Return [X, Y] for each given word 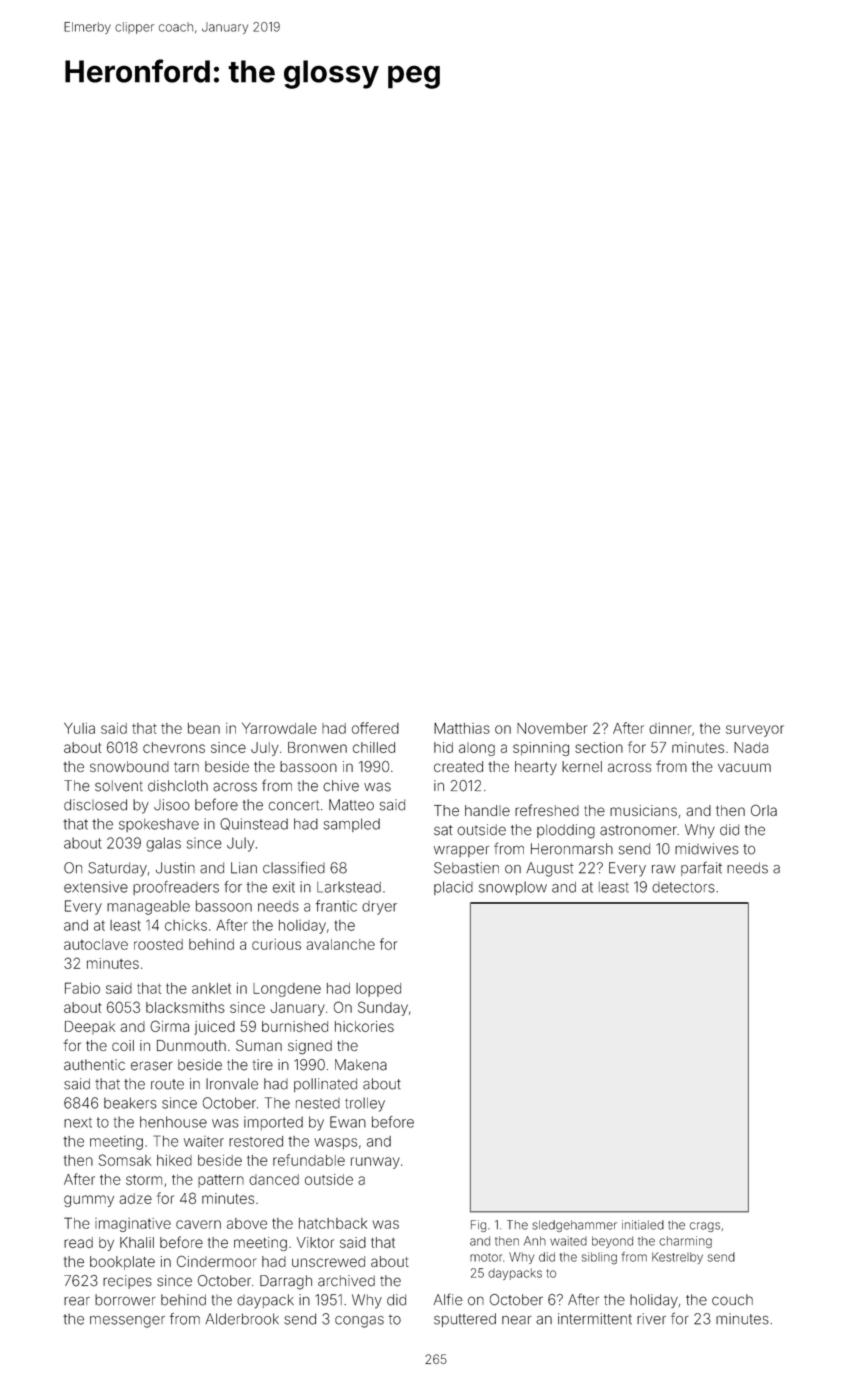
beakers [130, 1103]
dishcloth [178, 786]
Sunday [383, 1008]
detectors [683, 887]
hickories [364, 1026]
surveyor [755, 731]
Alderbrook [242, 1319]
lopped [378, 990]
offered [375, 728]
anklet [211, 988]
